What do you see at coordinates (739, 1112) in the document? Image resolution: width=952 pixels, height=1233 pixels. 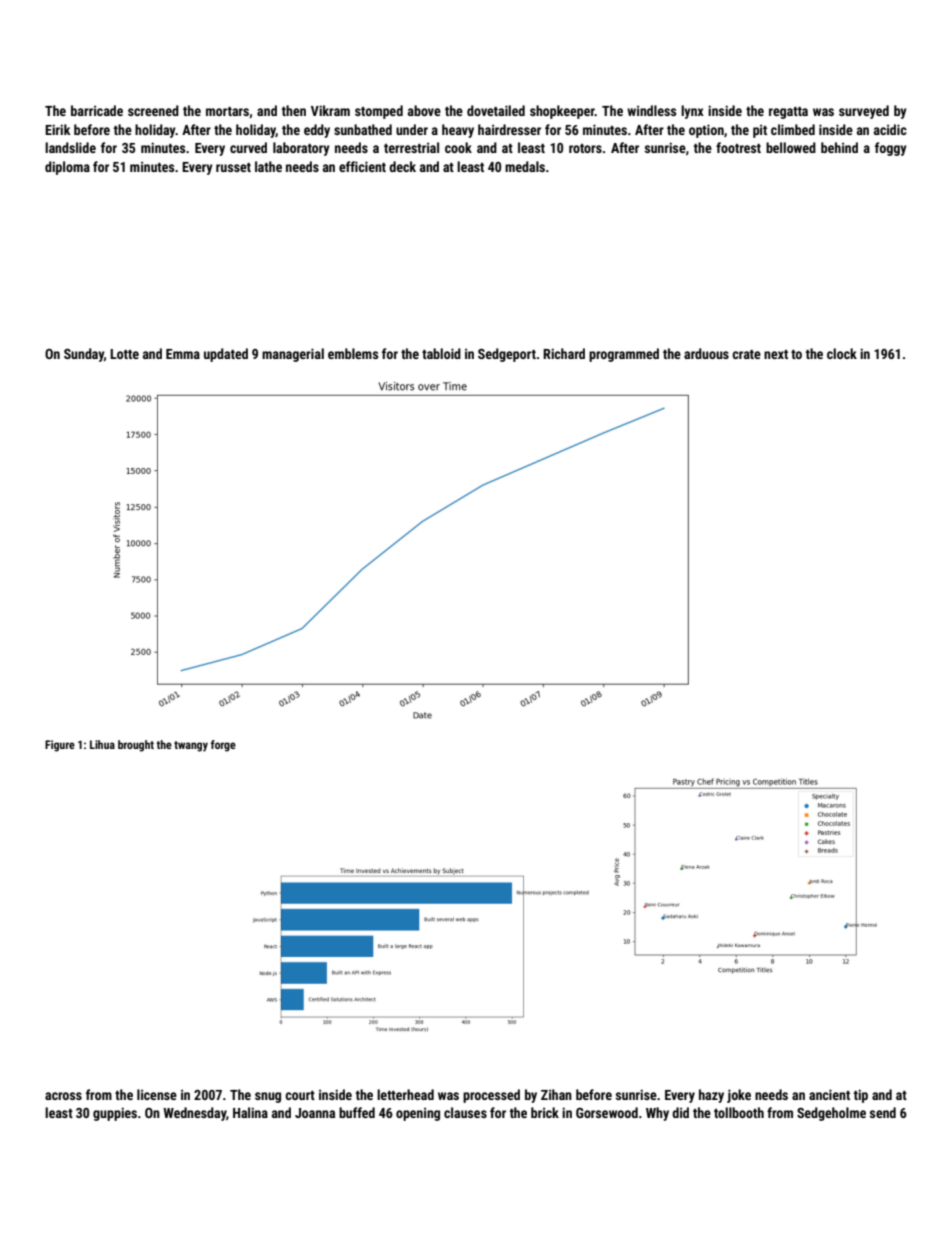 I see `tollbooth` at bounding box center [739, 1112].
